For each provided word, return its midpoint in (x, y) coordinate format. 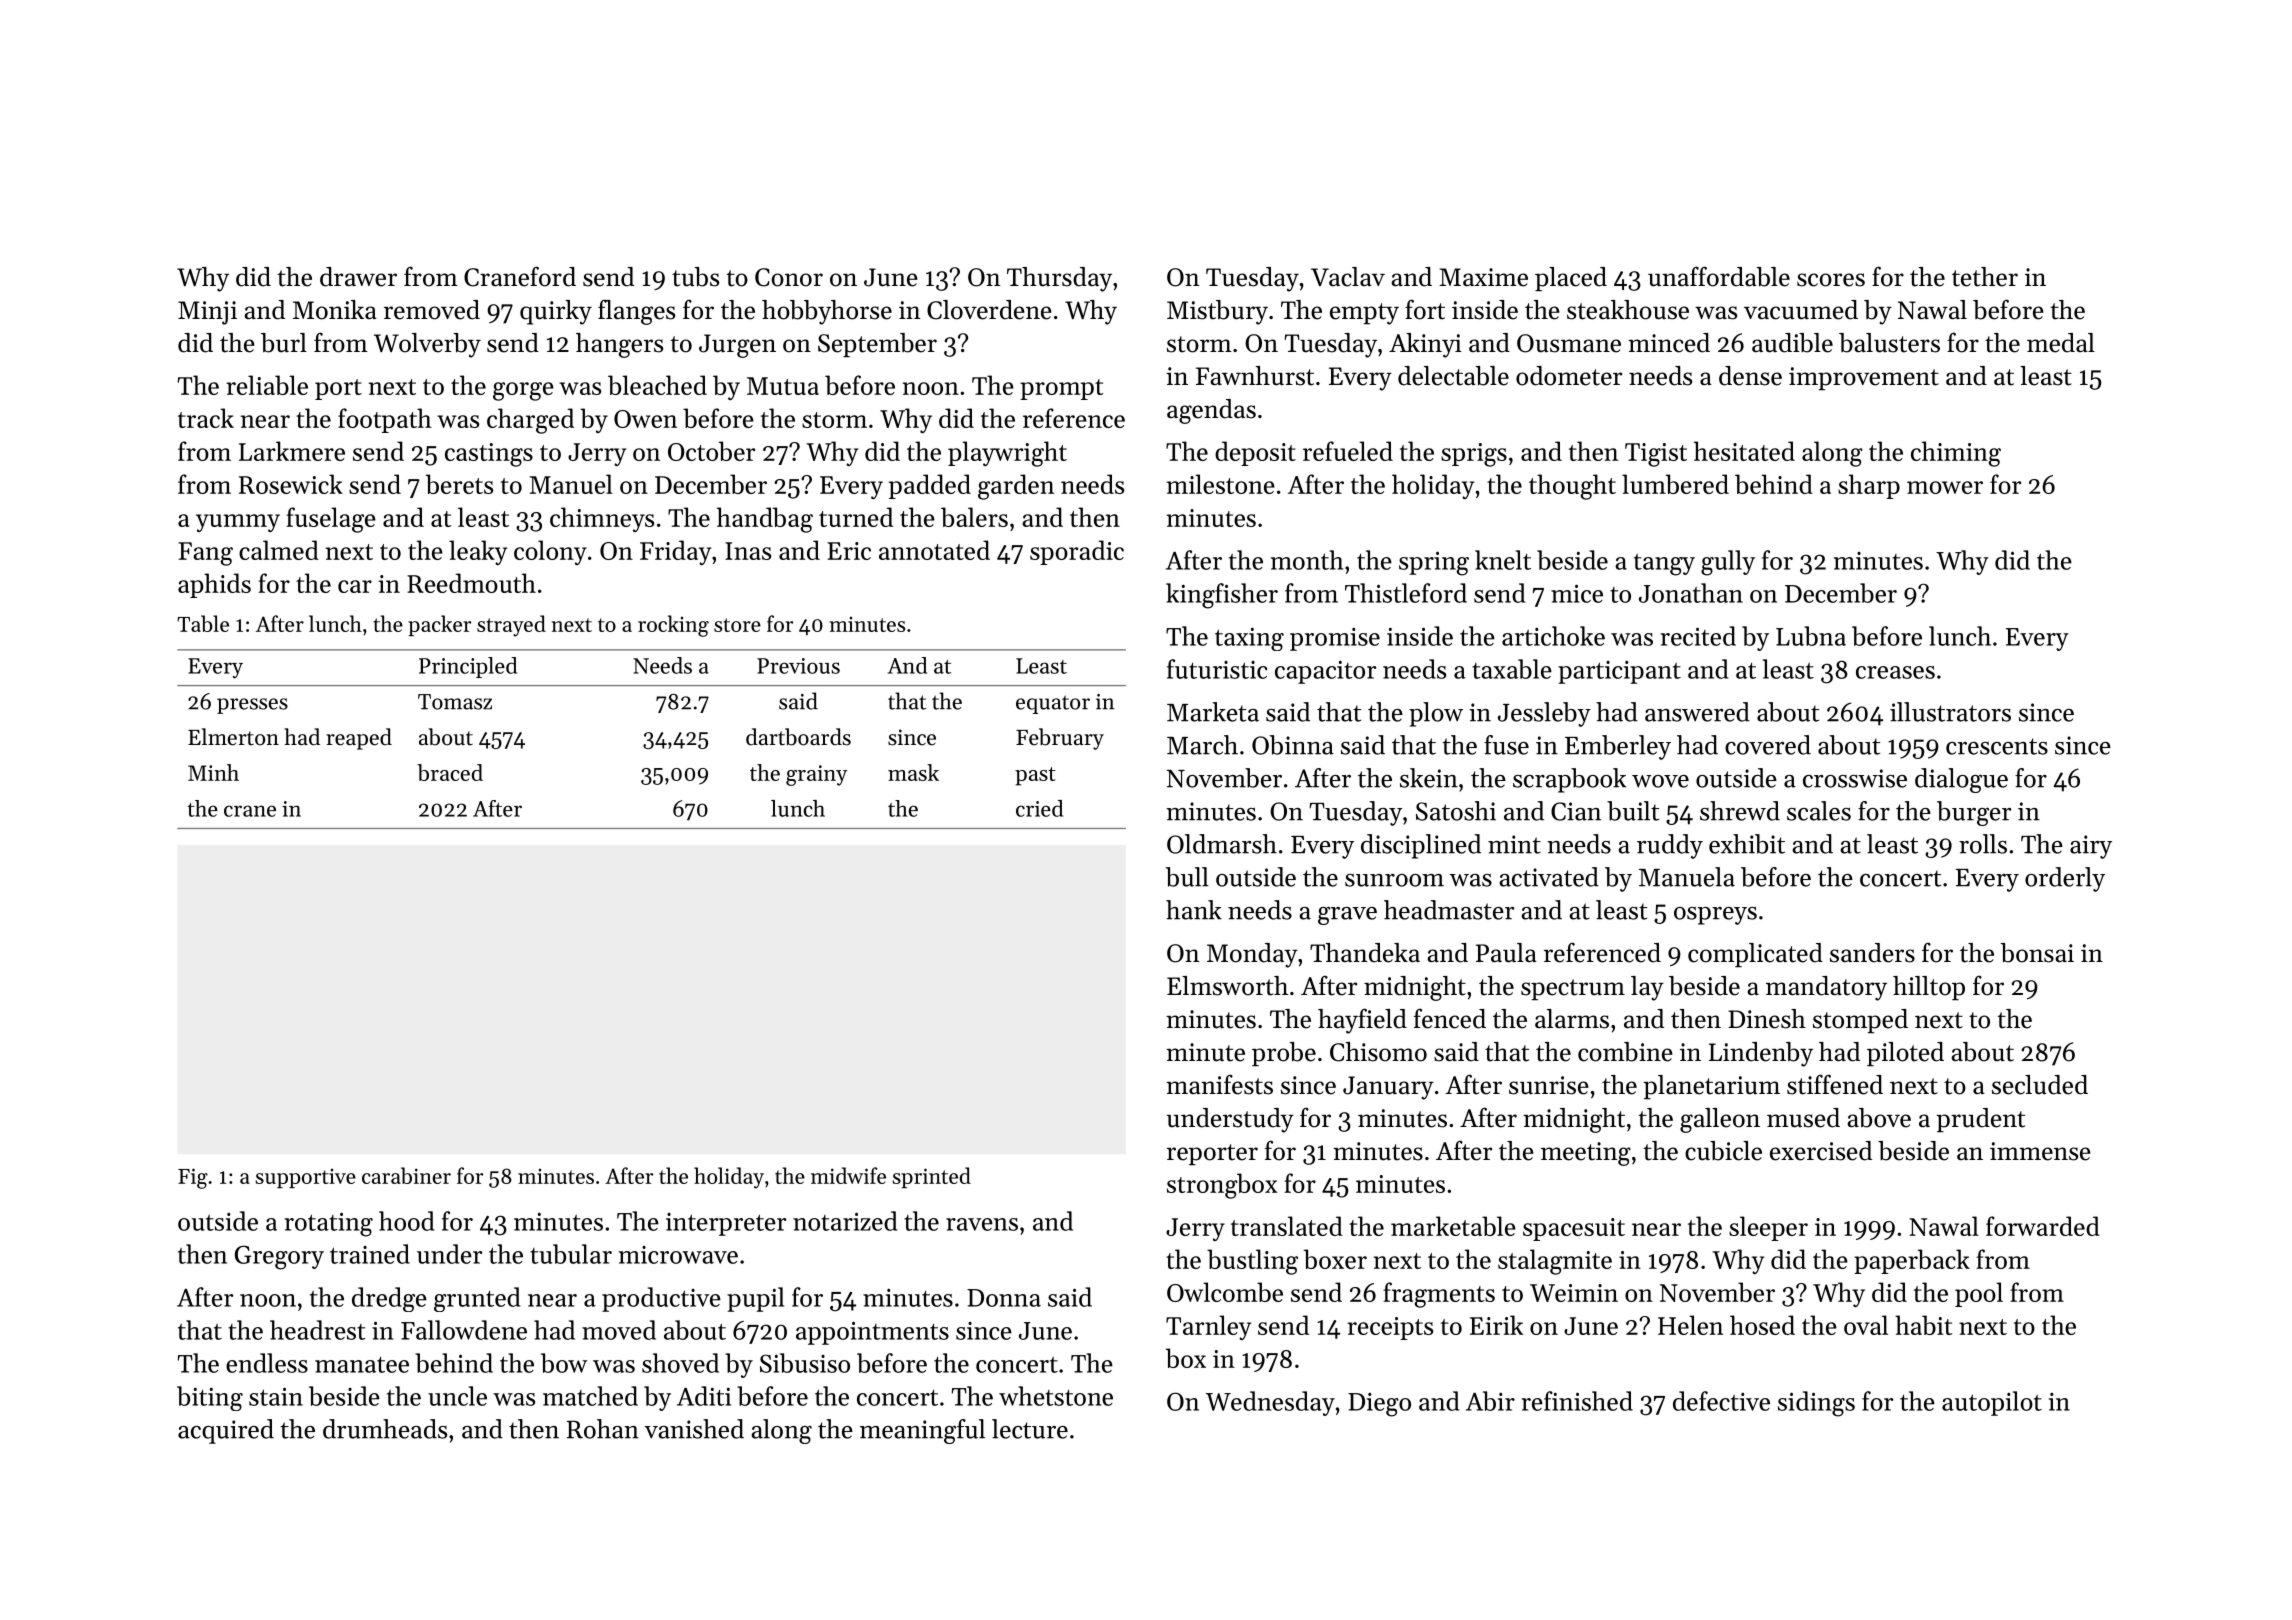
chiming (1956, 454)
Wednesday (1270, 1403)
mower (1945, 487)
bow (564, 1363)
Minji (207, 313)
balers (974, 517)
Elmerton (233, 737)
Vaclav (1348, 277)
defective (1721, 1401)
